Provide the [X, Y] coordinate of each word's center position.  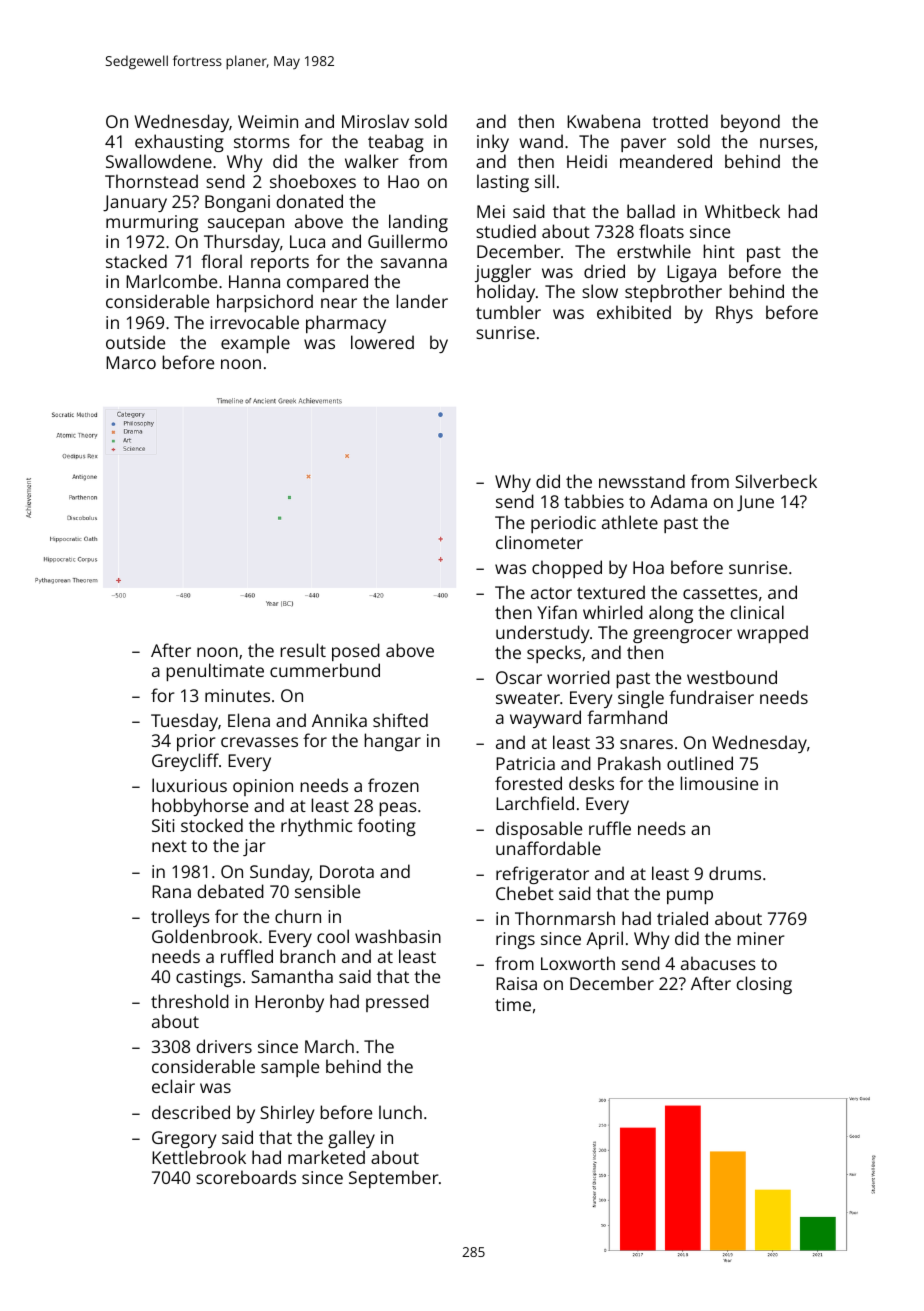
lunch [400, 1112]
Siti [163, 825]
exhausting [179, 143]
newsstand [642, 481]
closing [764, 985]
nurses [787, 143]
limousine [719, 783]
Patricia [525, 763]
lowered [382, 342]
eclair [173, 1086]
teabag [396, 143]
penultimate [215, 672]
